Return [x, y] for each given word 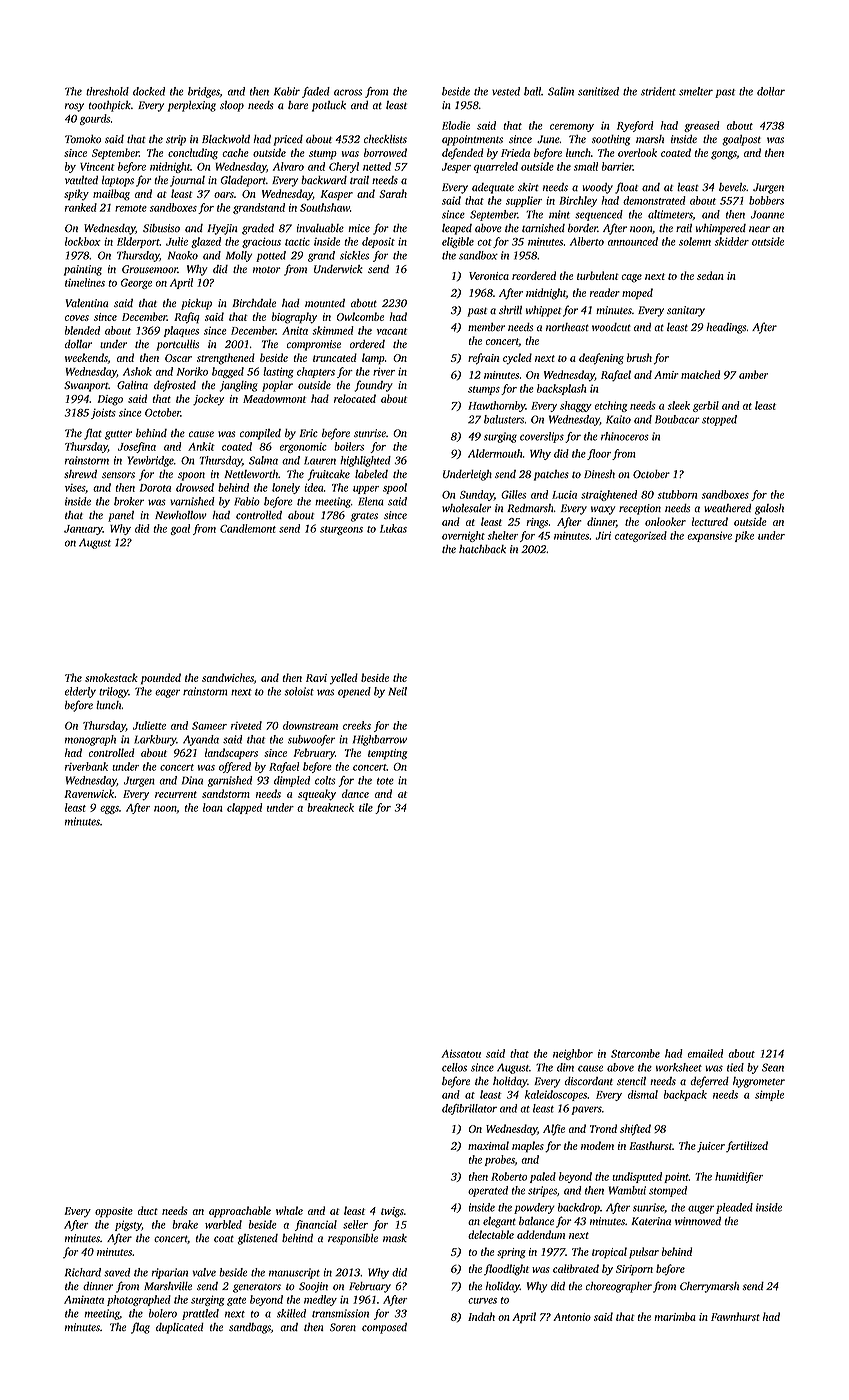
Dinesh [599, 474]
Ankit [201, 446]
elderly [80, 692]
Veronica [489, 276]
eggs [109, 810]
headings [726, 328]
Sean [773, 1067]
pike [744, 536]
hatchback [482, 549]
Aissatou [461, 1053]
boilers [349, 446]
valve [204, 1272]
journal [187, 181]
